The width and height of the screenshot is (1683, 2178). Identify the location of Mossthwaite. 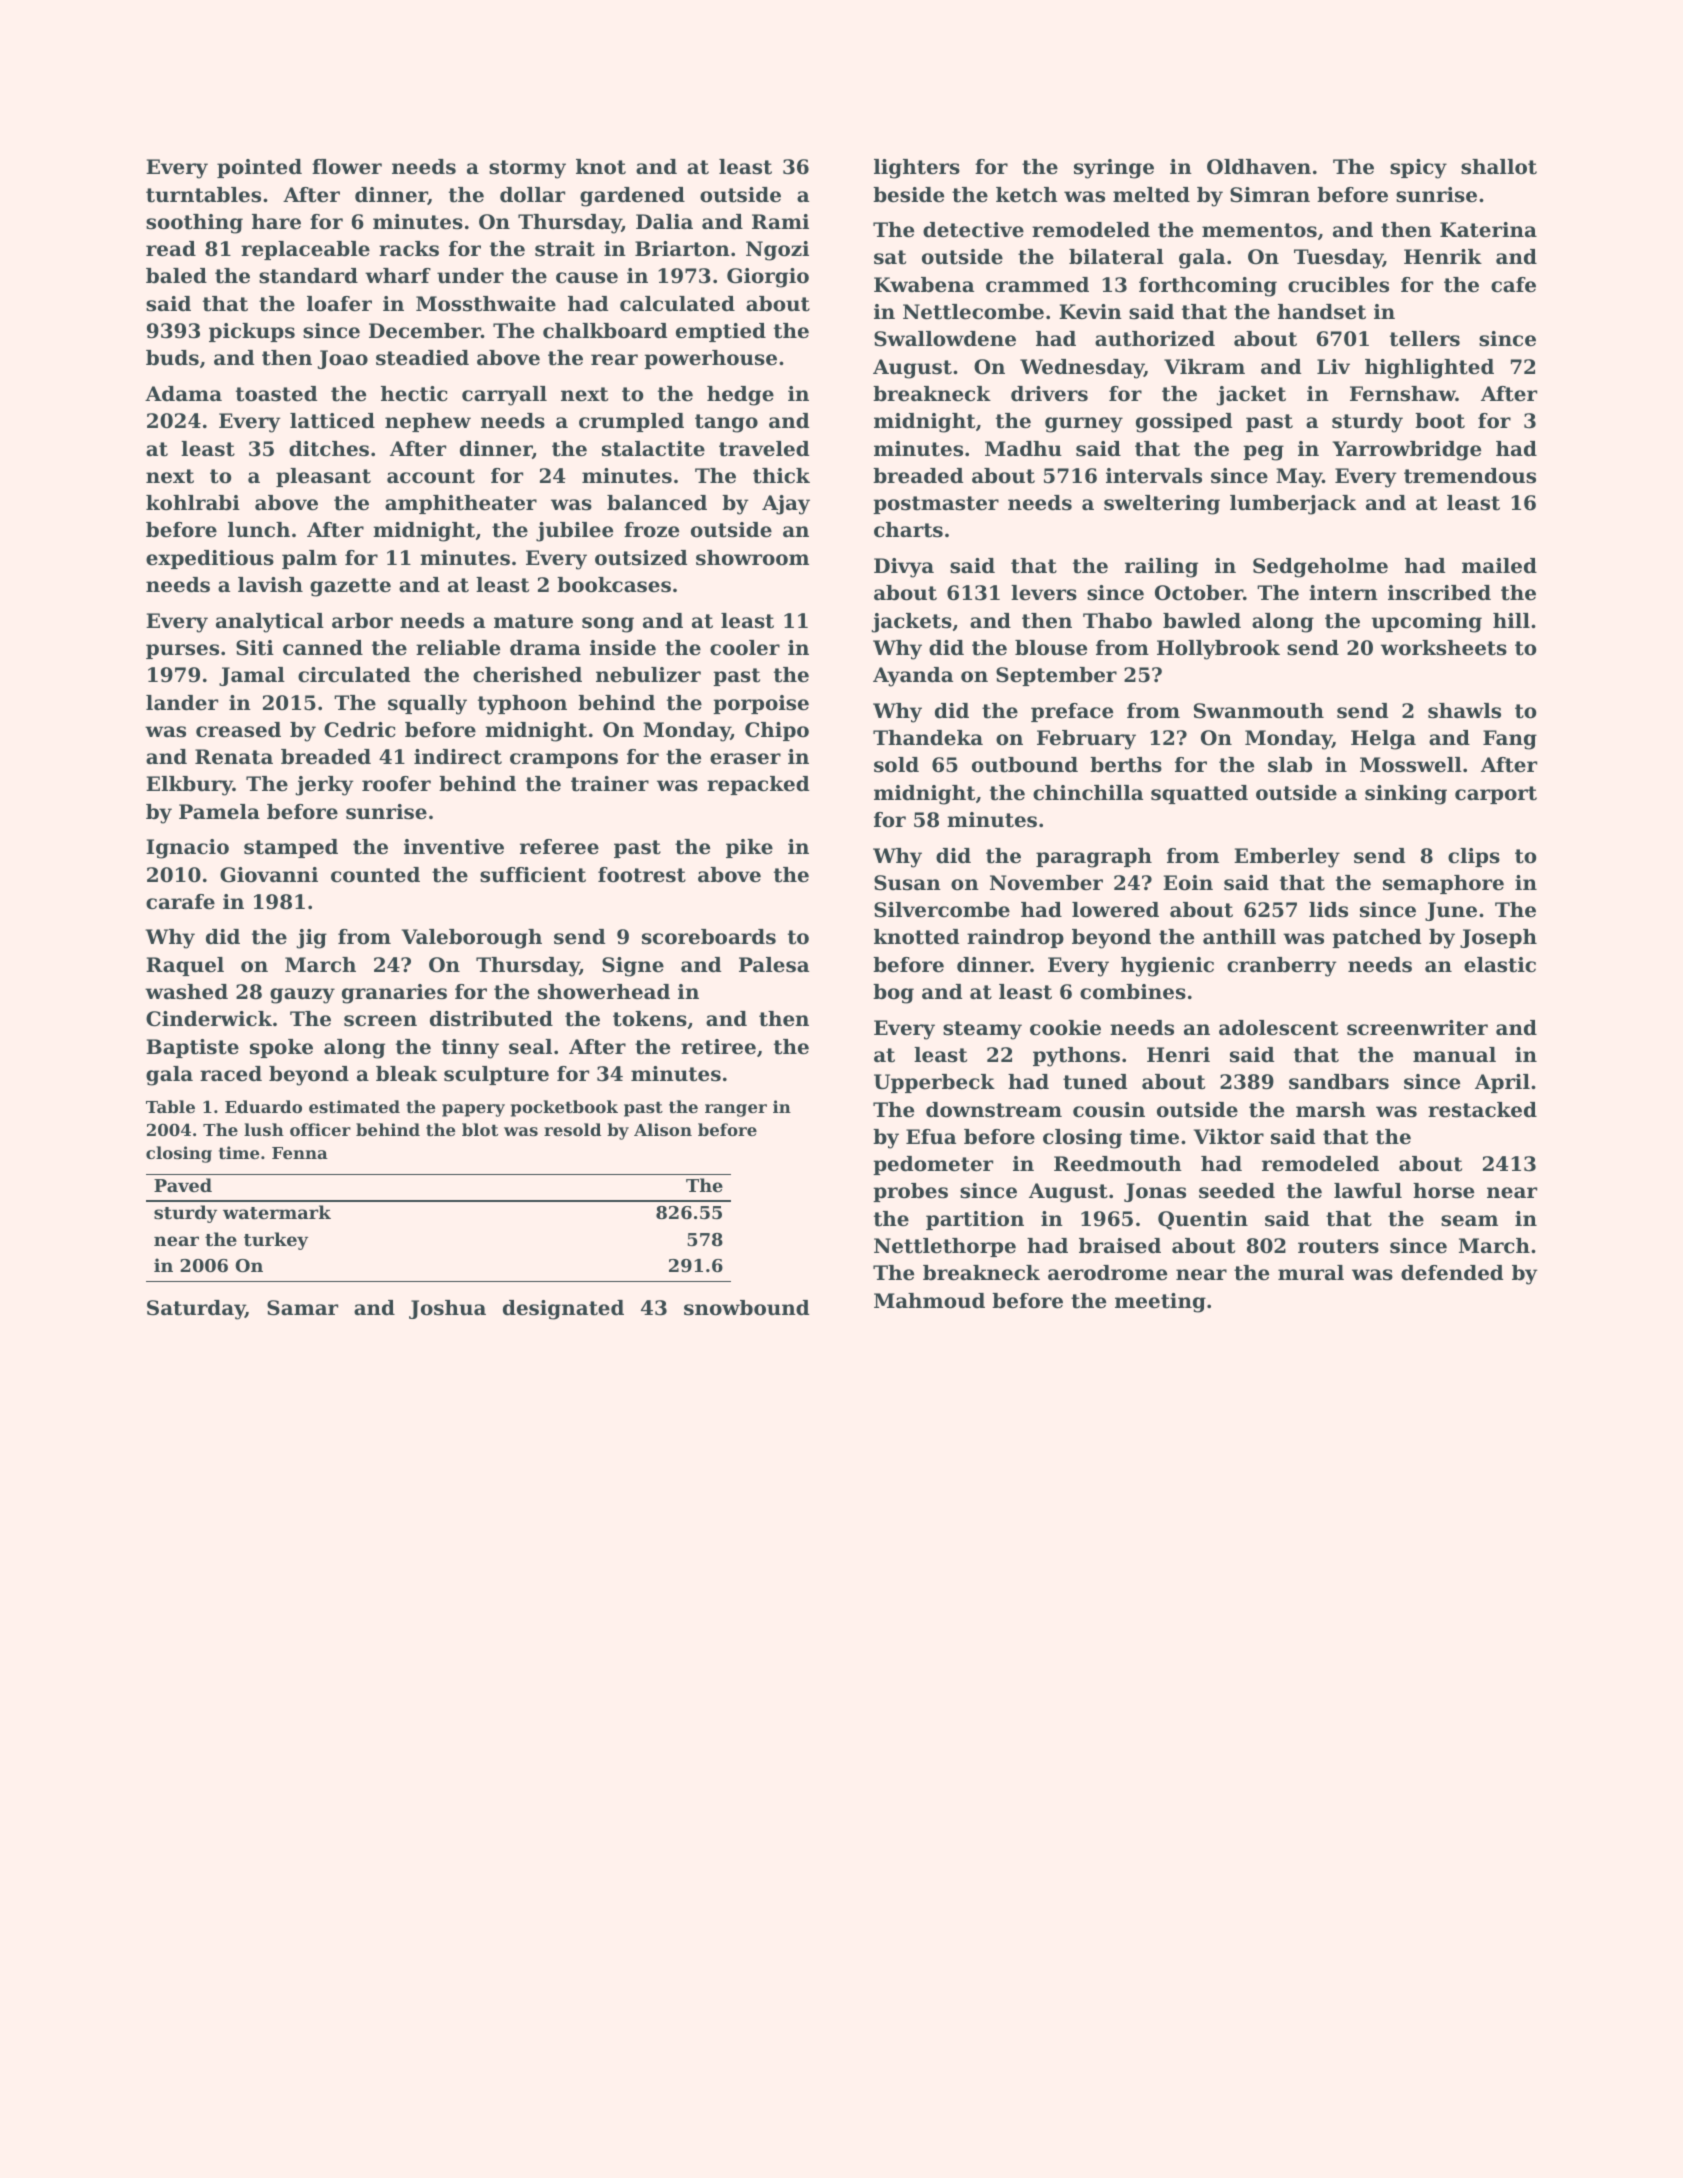
(486, 304).
